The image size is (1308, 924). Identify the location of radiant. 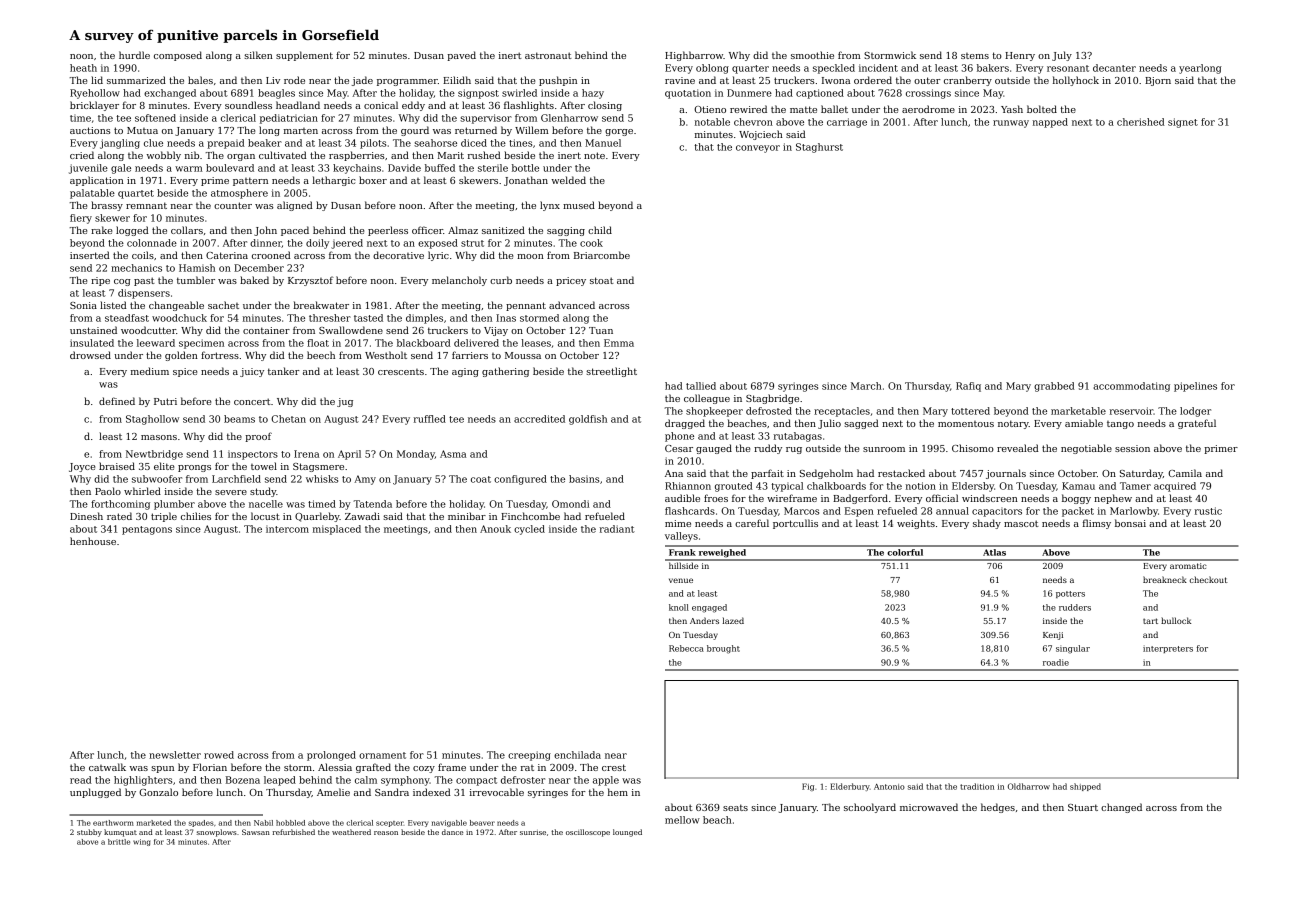
(617, 529).
